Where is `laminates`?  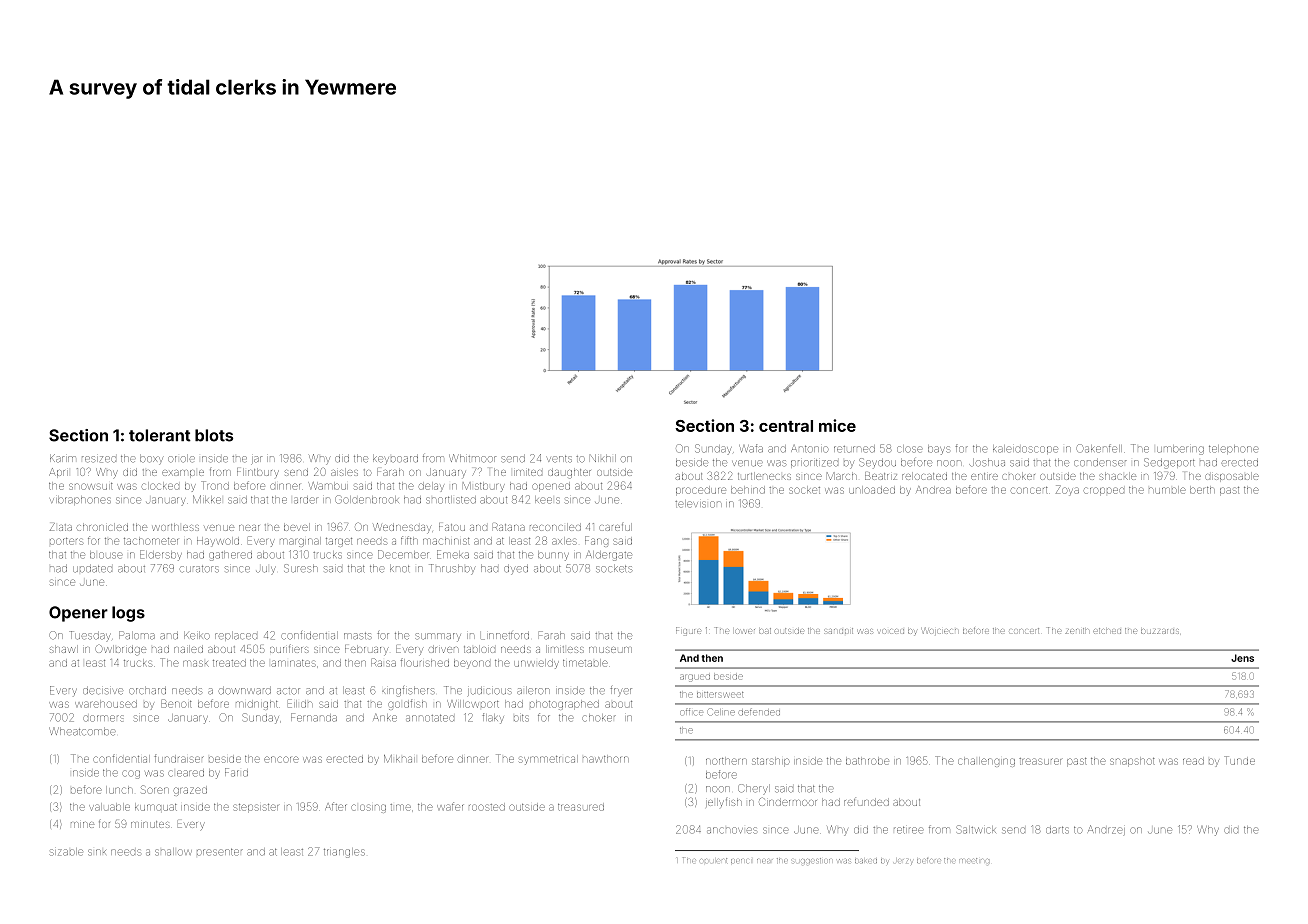
laminates is located at coordinates (293, 663).
